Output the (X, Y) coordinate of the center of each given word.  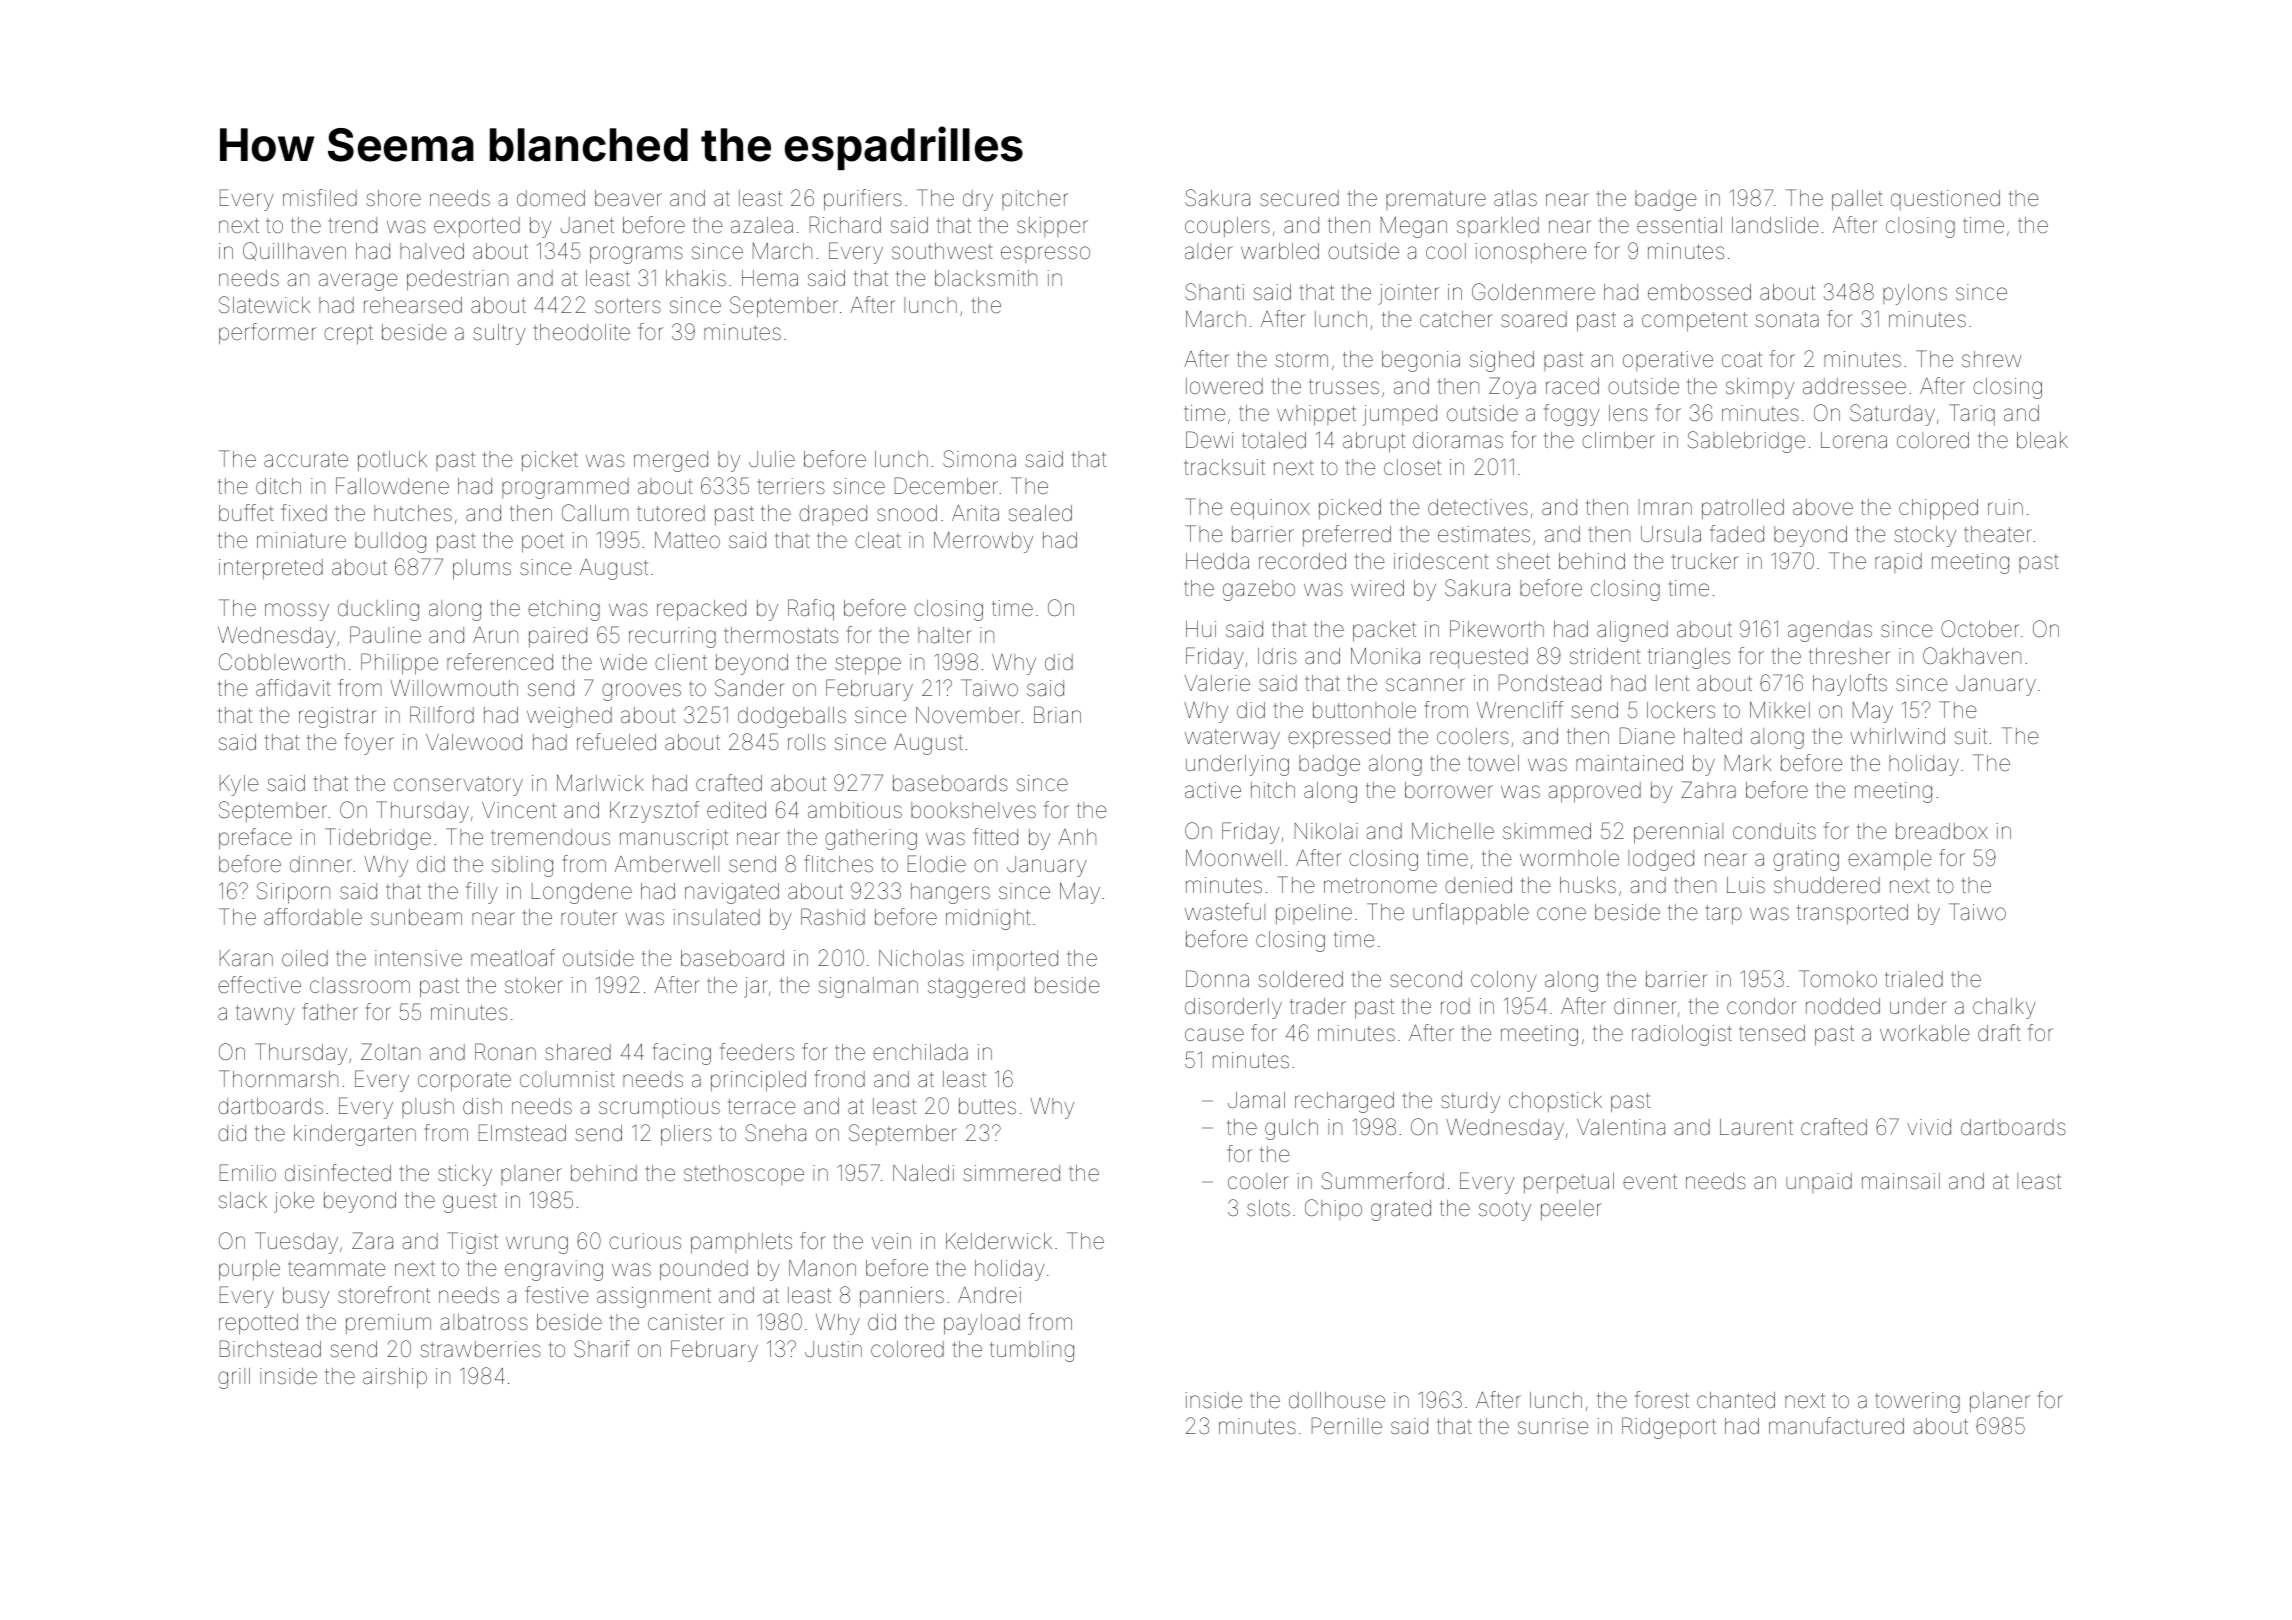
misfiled (320, 198)
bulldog (390, 542)
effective (259, 985)
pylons (1915, 294)
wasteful (1225, 912)
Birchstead (270, 1349)
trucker (1705, 561)
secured (1299, 198)
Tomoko (1838, 978)
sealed (1040, 513)
